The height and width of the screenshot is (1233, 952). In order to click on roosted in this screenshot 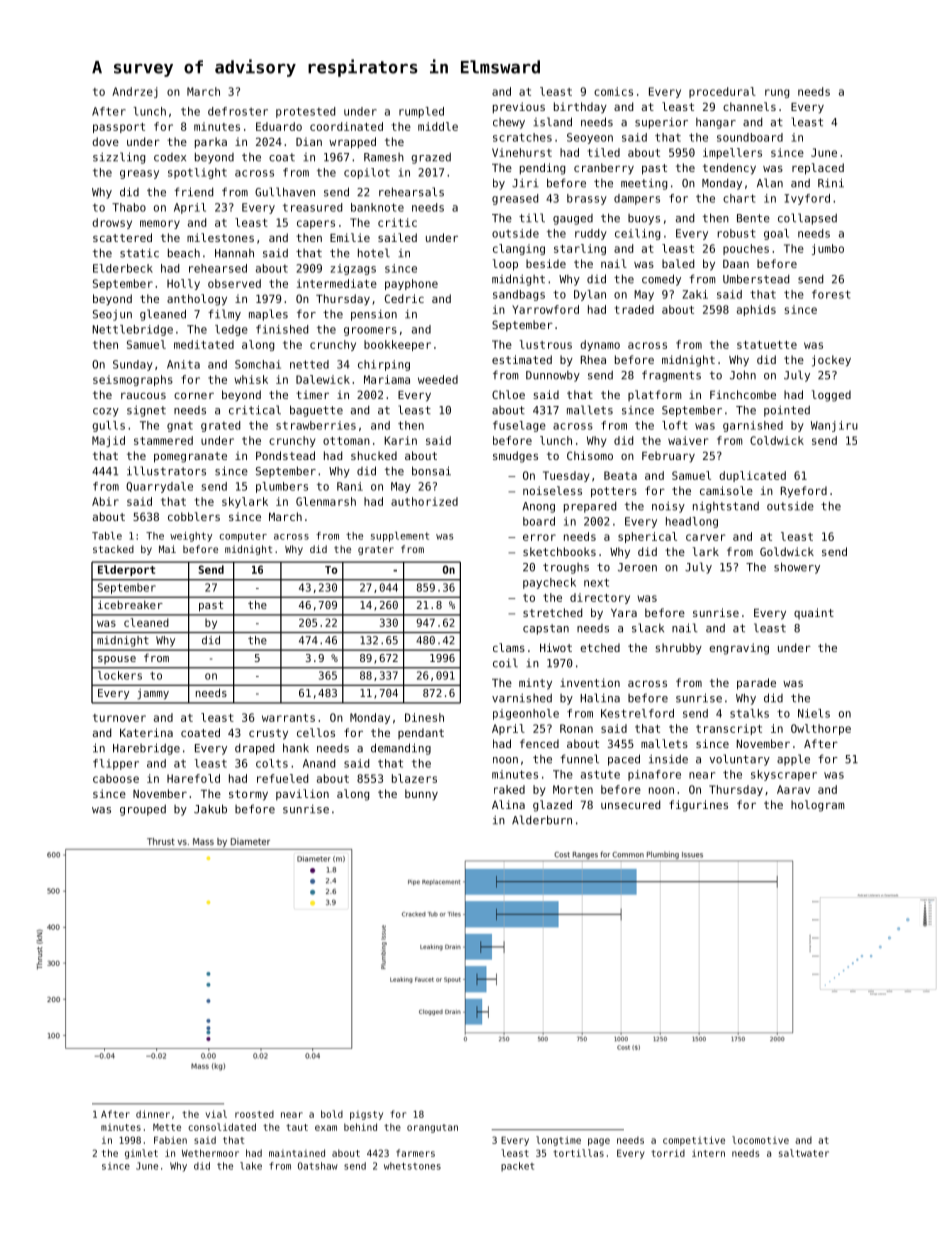, I will do `click(254, 1114)`.
